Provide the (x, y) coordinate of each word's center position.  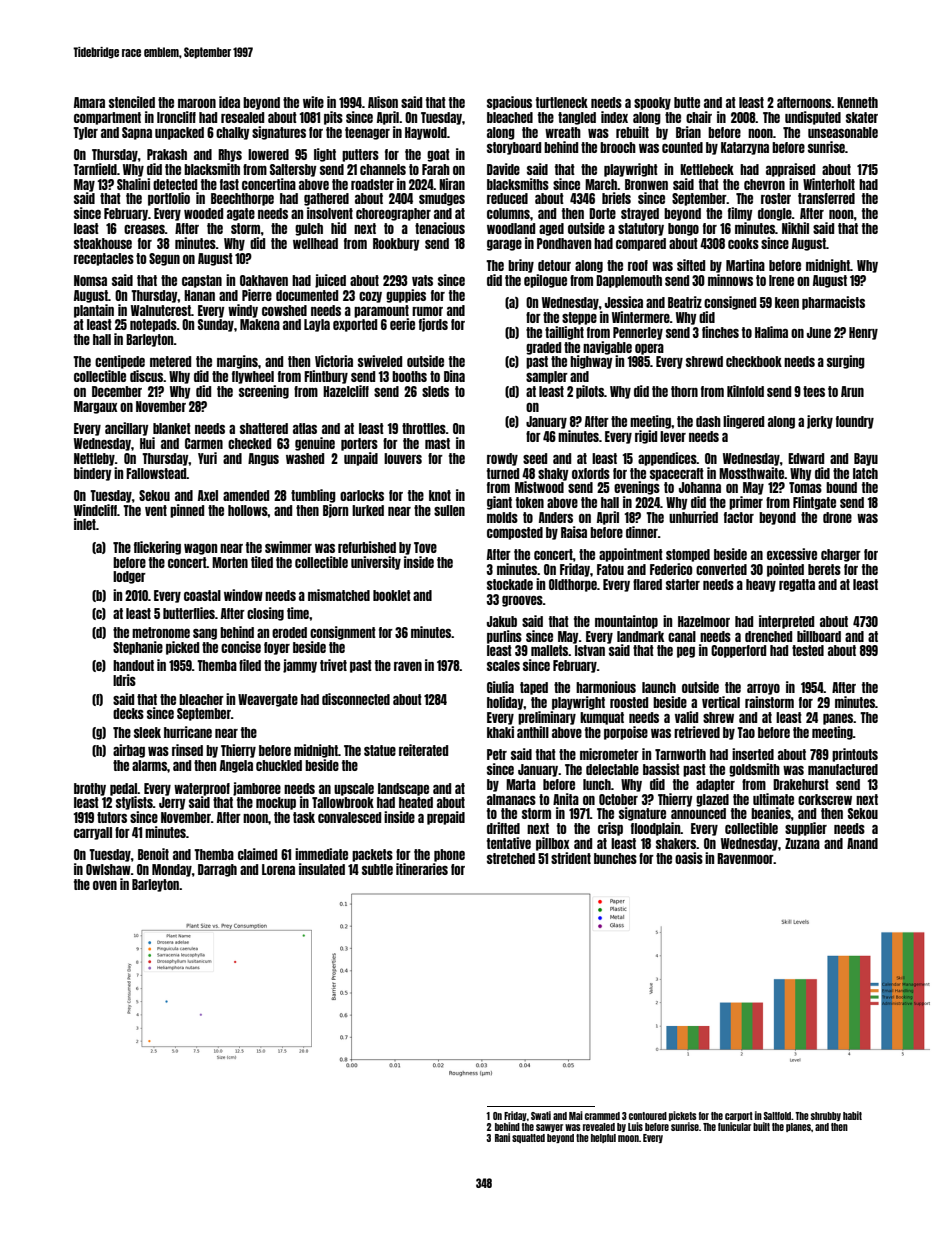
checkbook (754, 361)
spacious (509, 103)
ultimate (773, 799)
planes (798, 1127)
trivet (333, 665)
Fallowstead (156, 473)
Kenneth (857, 102)
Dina (454, 376)
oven (105, 885)
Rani (502, 1137)
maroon (197, 103)
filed (250, 665)
